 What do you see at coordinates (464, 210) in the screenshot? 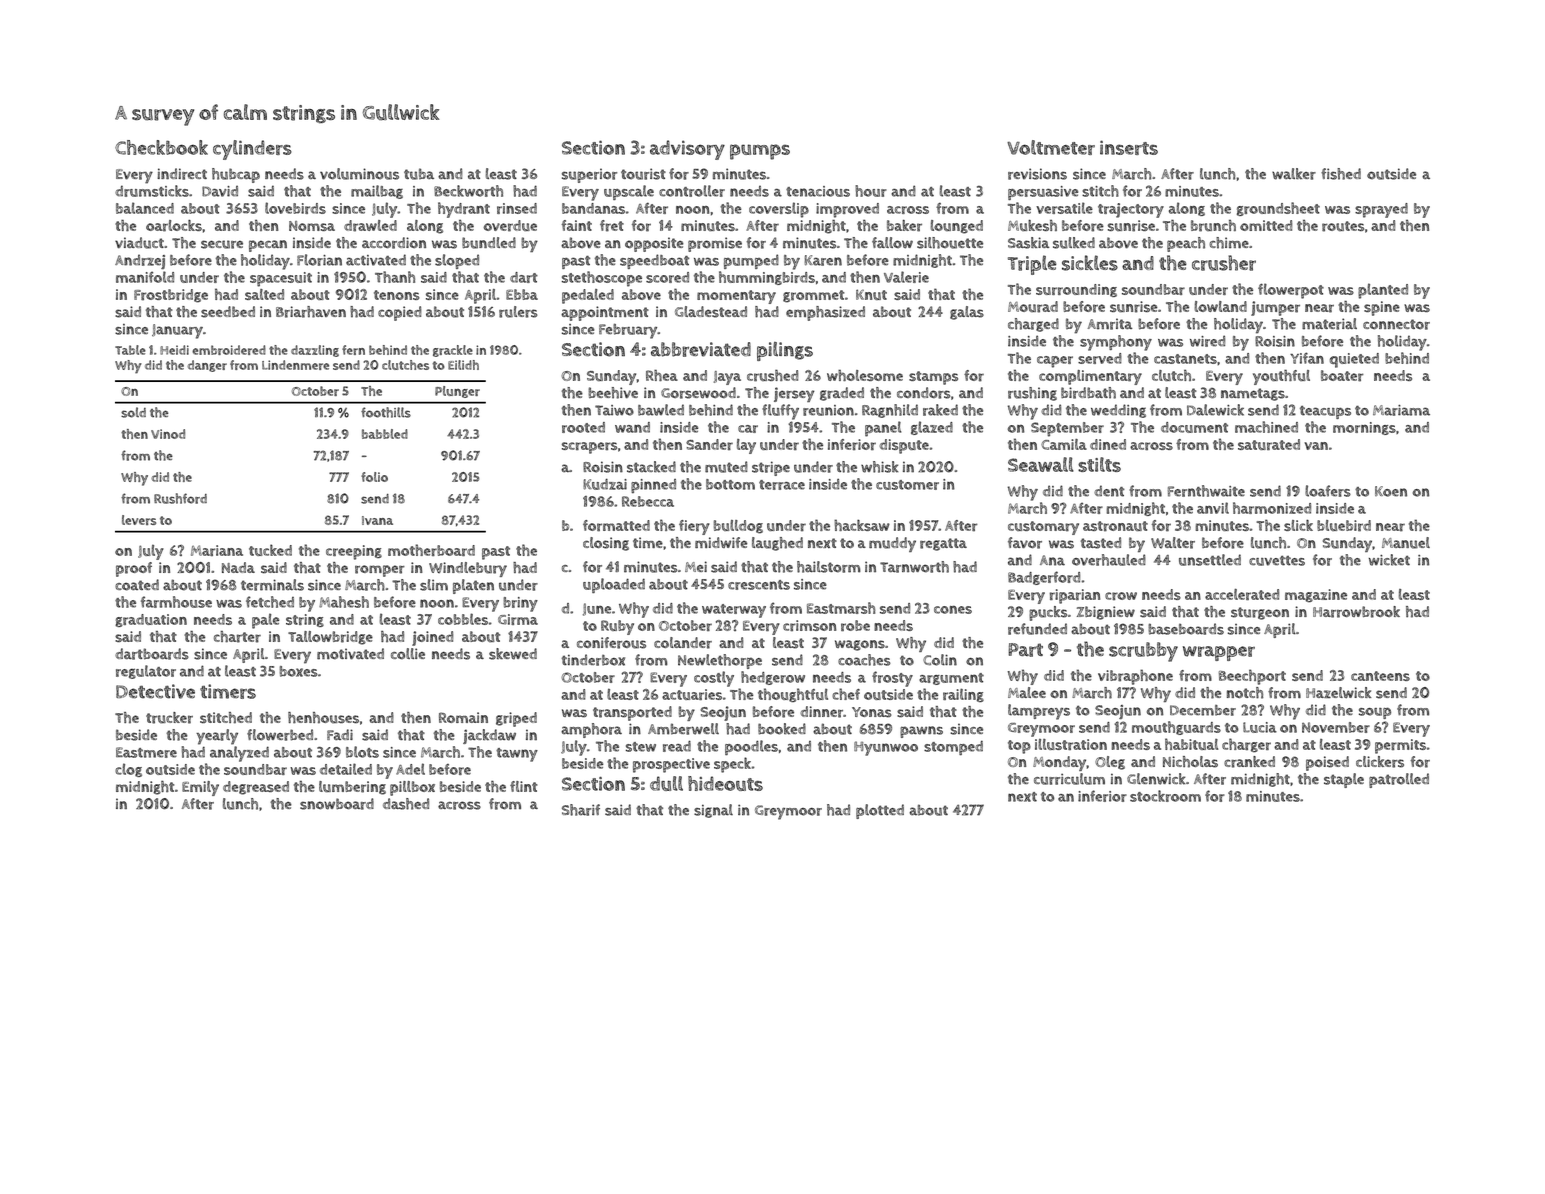
I see `hydrant` at bounding box center [464, 210].
